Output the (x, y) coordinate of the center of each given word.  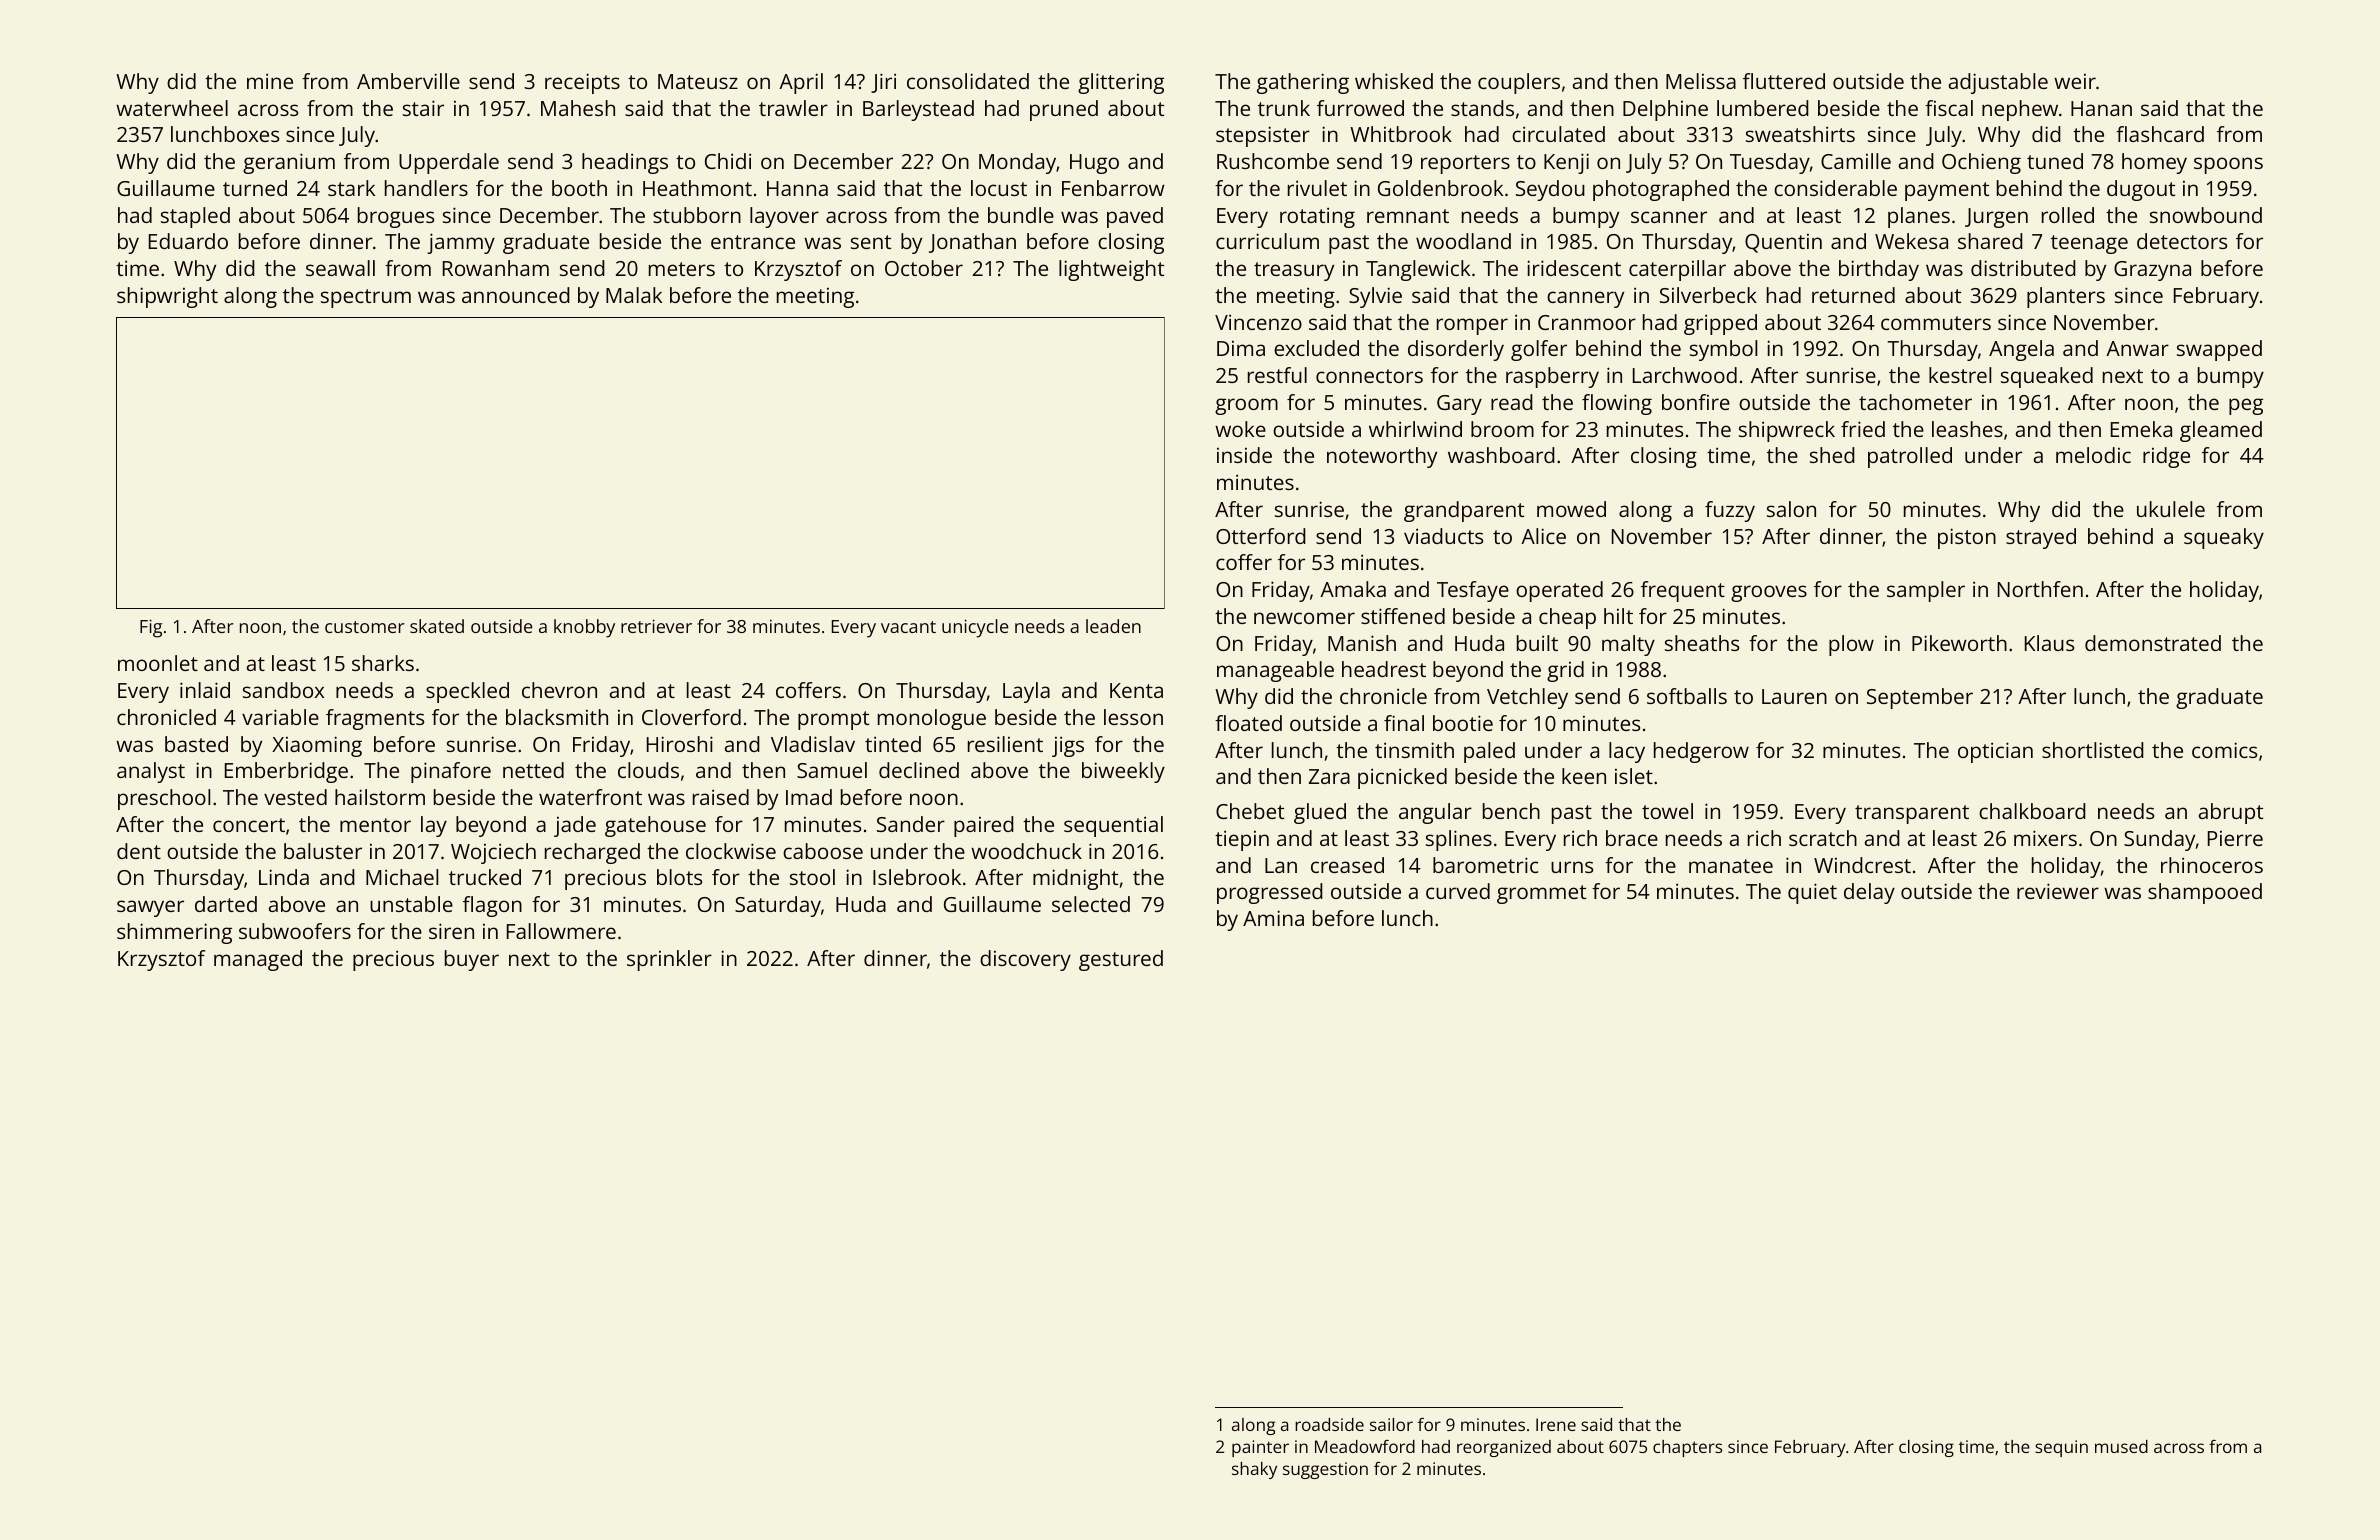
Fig (151, 628)
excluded (1316, 348)
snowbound (2206, 215)
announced (516, 295)
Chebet (1250, 811)
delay (1869, 893)
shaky (1254, 1470)
